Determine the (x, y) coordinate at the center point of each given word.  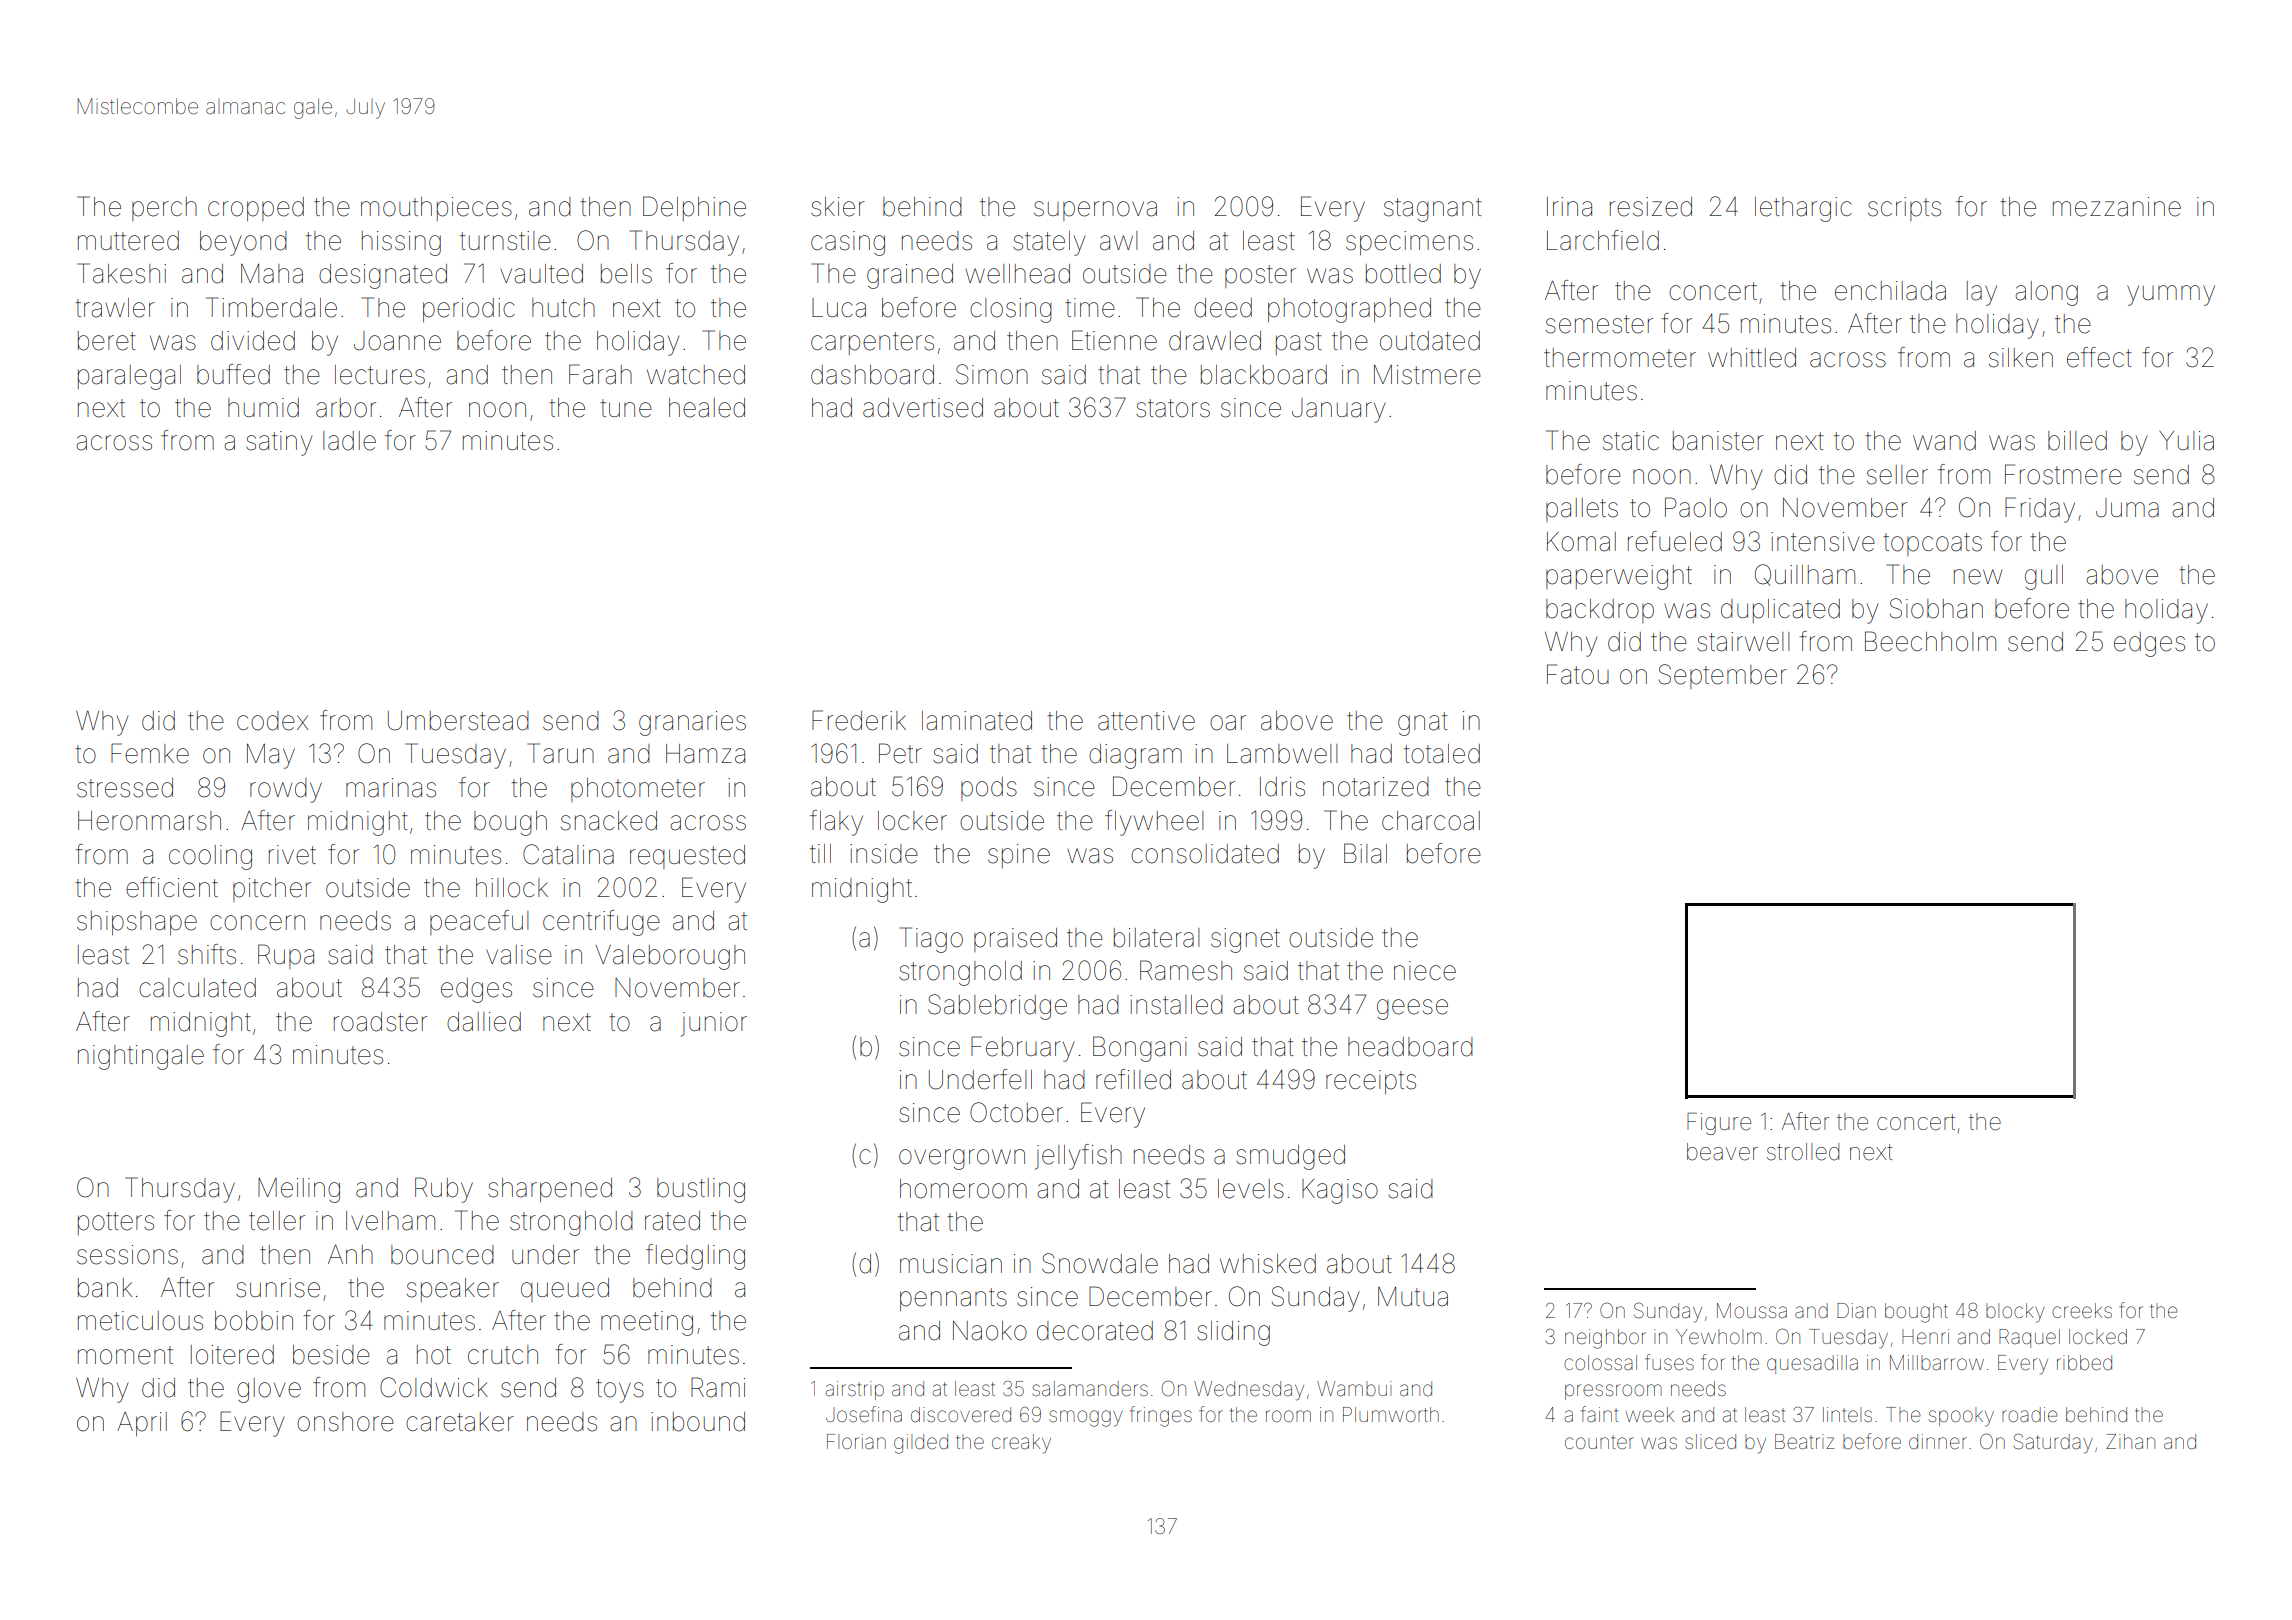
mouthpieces (436, 209)
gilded (921, 1444)
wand (1944, 441)
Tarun (561, 753)
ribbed (2084, 1363)
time (1090, 308)
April (142, 1424)
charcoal (1431, 821)
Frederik (859, 720)
